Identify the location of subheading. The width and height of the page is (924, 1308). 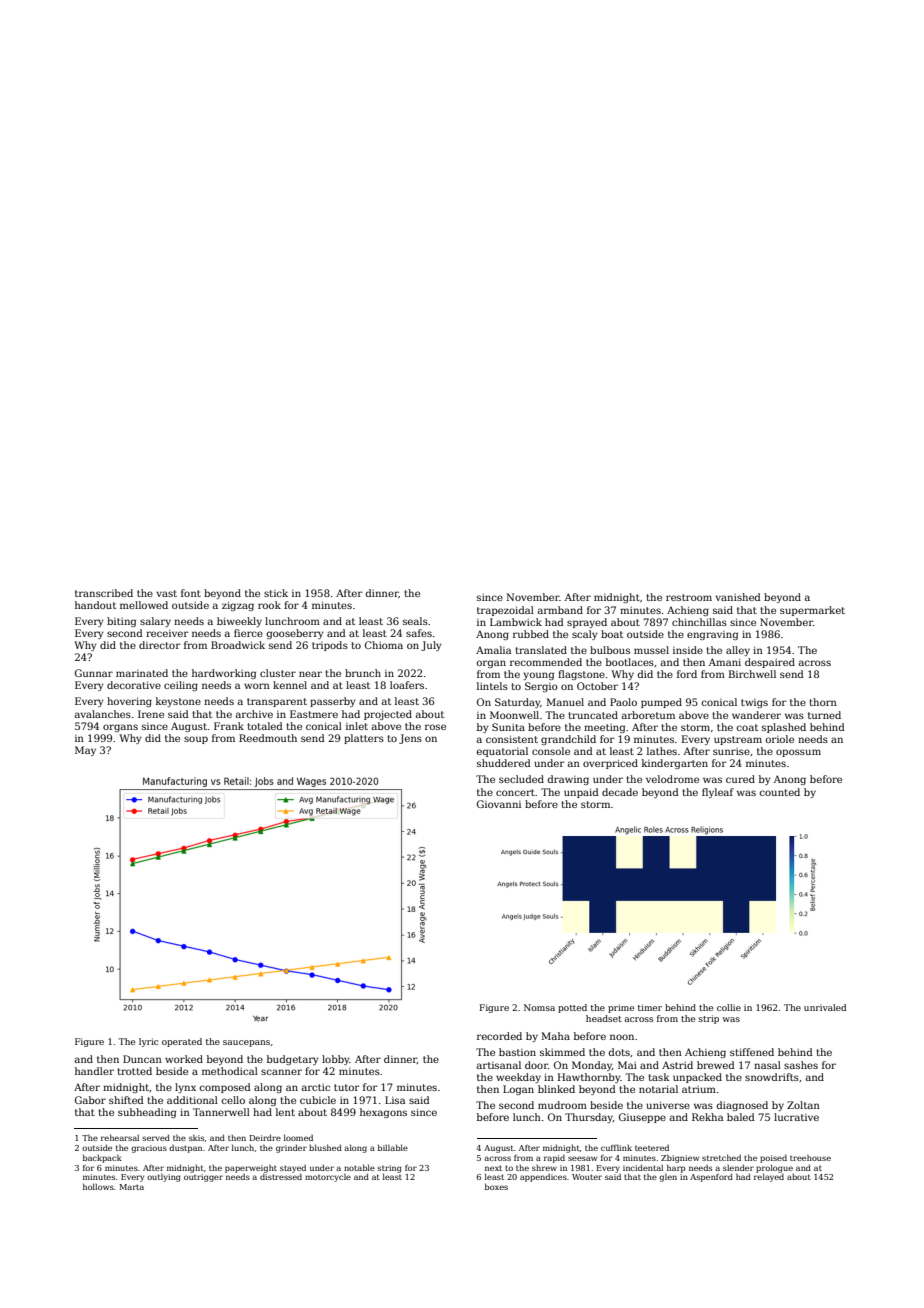
(147, 1113).
